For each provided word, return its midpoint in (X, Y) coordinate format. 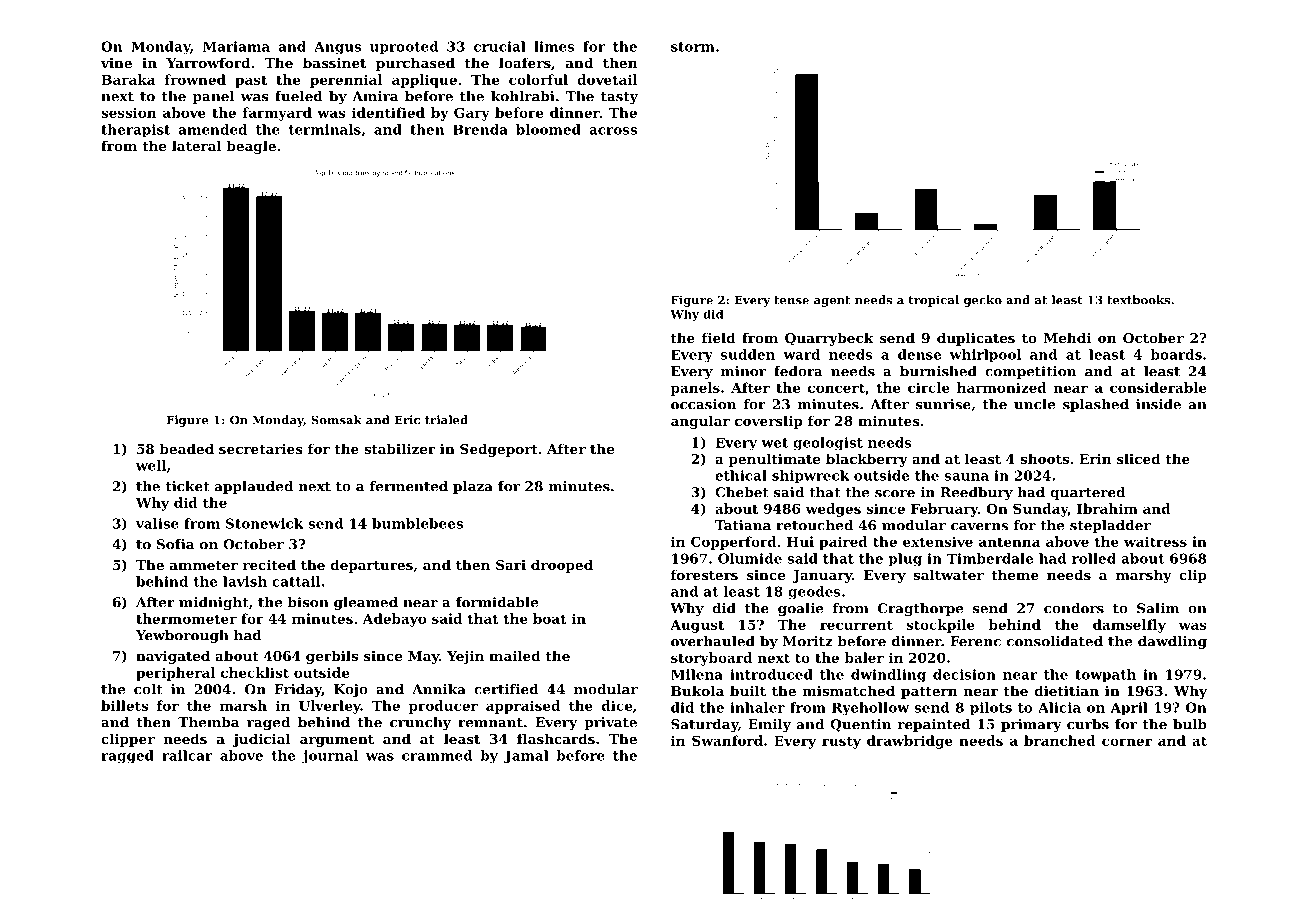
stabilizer (400, 448)
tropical (933, 301)
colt (148, 689)
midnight (213, 603)
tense (791, 300)
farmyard (277, 114)
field (719, 337)
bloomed (548, 129)
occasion (703, 404)
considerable (1158, 387)
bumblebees (417, 523)
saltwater (948, 574)
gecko (983, 301)
